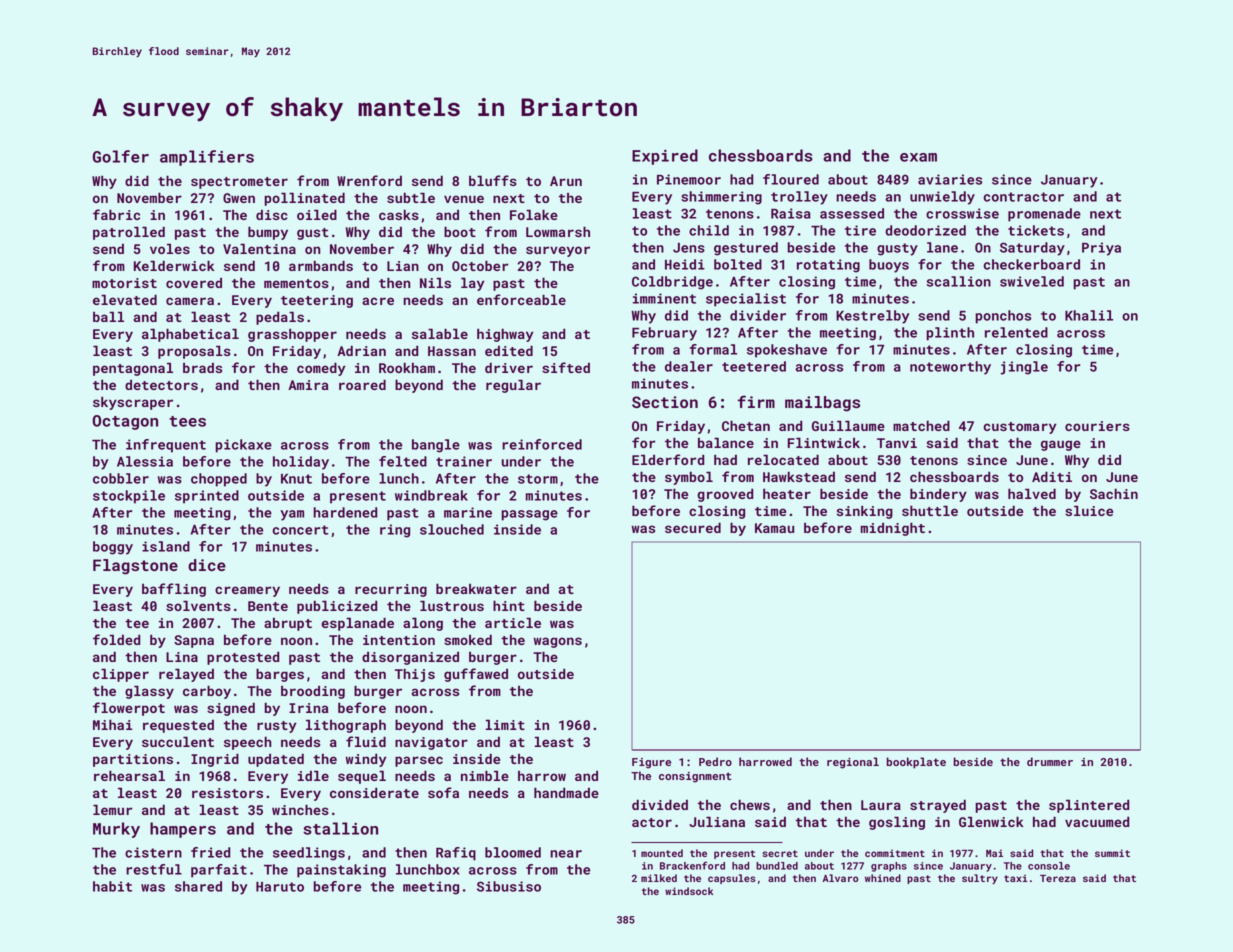 This page has width=1233, height=952. What do you see at coordinates (456, 854) in the page?
I see `Rafiq` at bounding box center [456, 854].
